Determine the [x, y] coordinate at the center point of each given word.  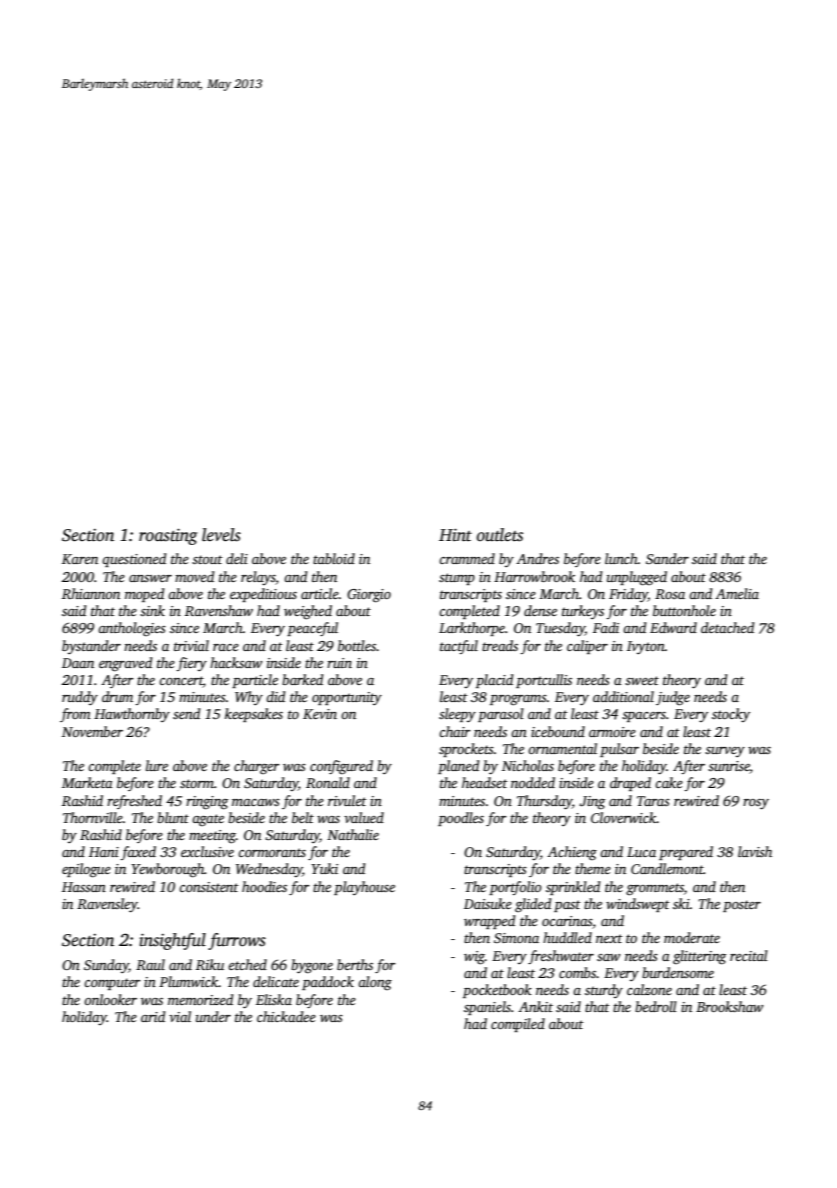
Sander [667, 558]
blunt [173, 817]
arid [153, 1016]
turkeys [583, 612]
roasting [168, 536]
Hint [455, 535]
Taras [653, 801]
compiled [518, 1025]
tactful [459, 647]
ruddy [80, 698]
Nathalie [353, 834]
